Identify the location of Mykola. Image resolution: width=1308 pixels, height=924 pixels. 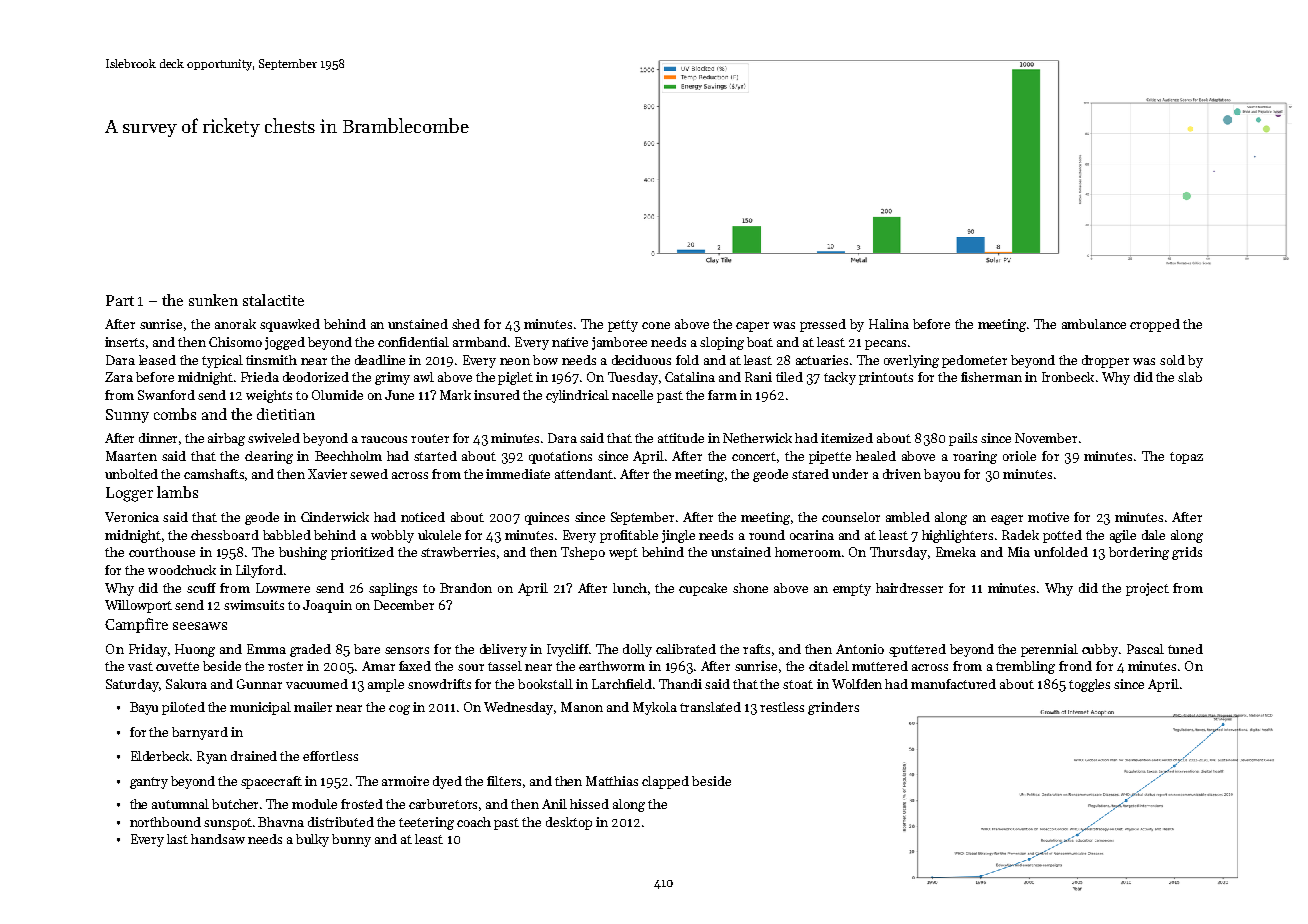
(655, 708).
